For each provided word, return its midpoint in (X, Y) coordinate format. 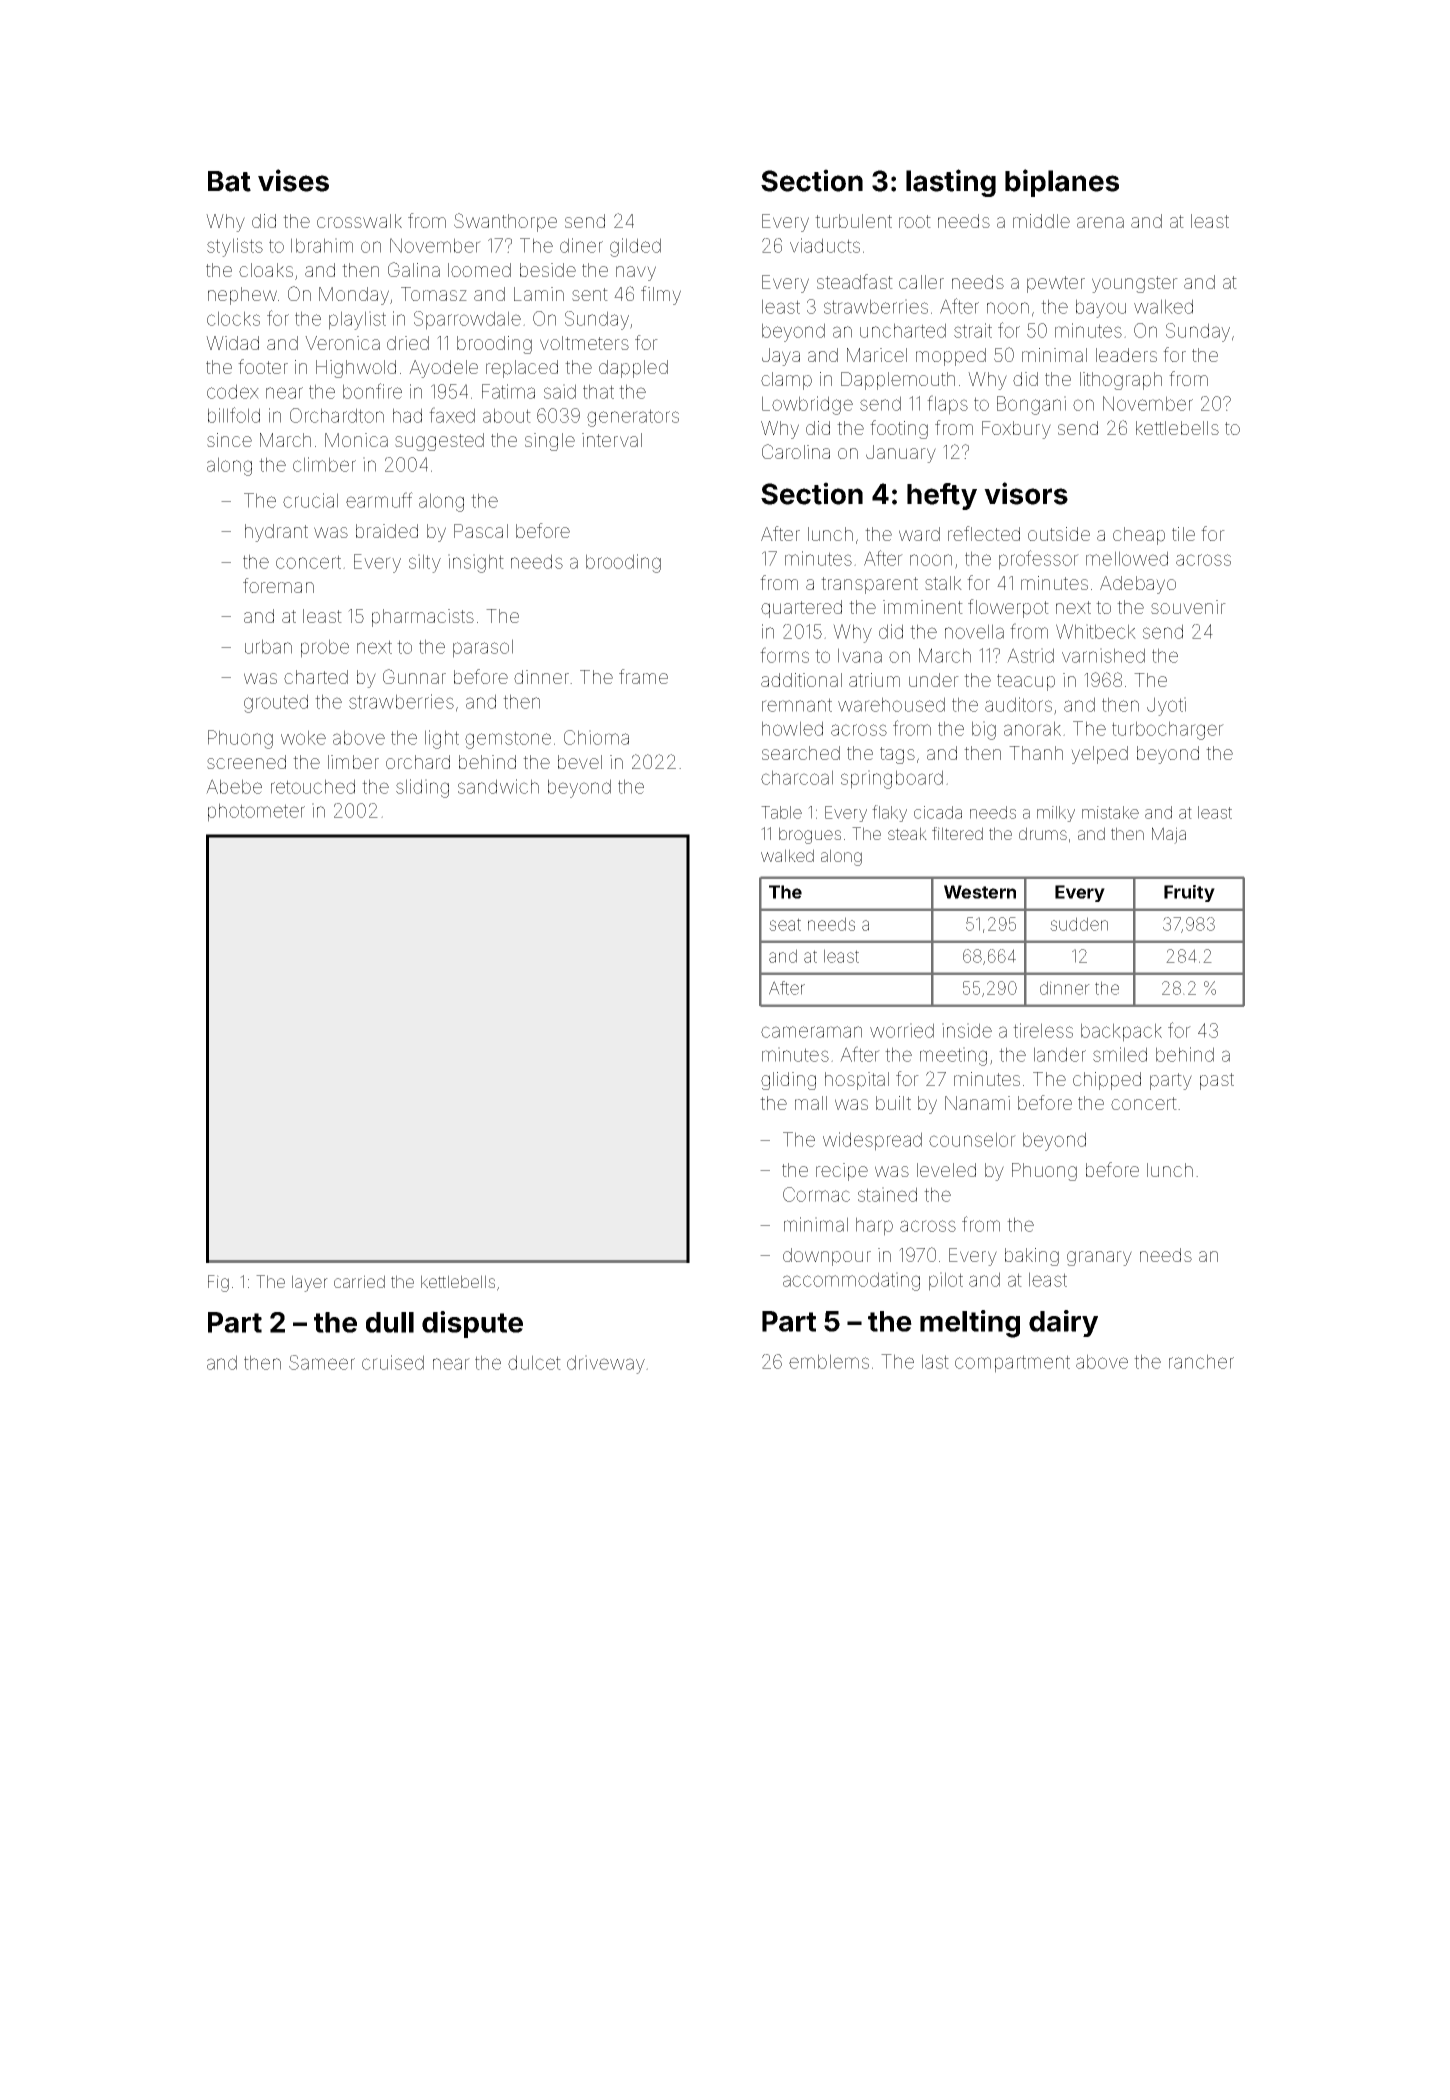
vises (293, 180)
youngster (1135, 284)
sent (590, 294)
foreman (278, 585)
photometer (256, 812)
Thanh (1036, 753)
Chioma (596, 737)
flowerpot (1008, 608)
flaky (889, 813)
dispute (472, 1324)
